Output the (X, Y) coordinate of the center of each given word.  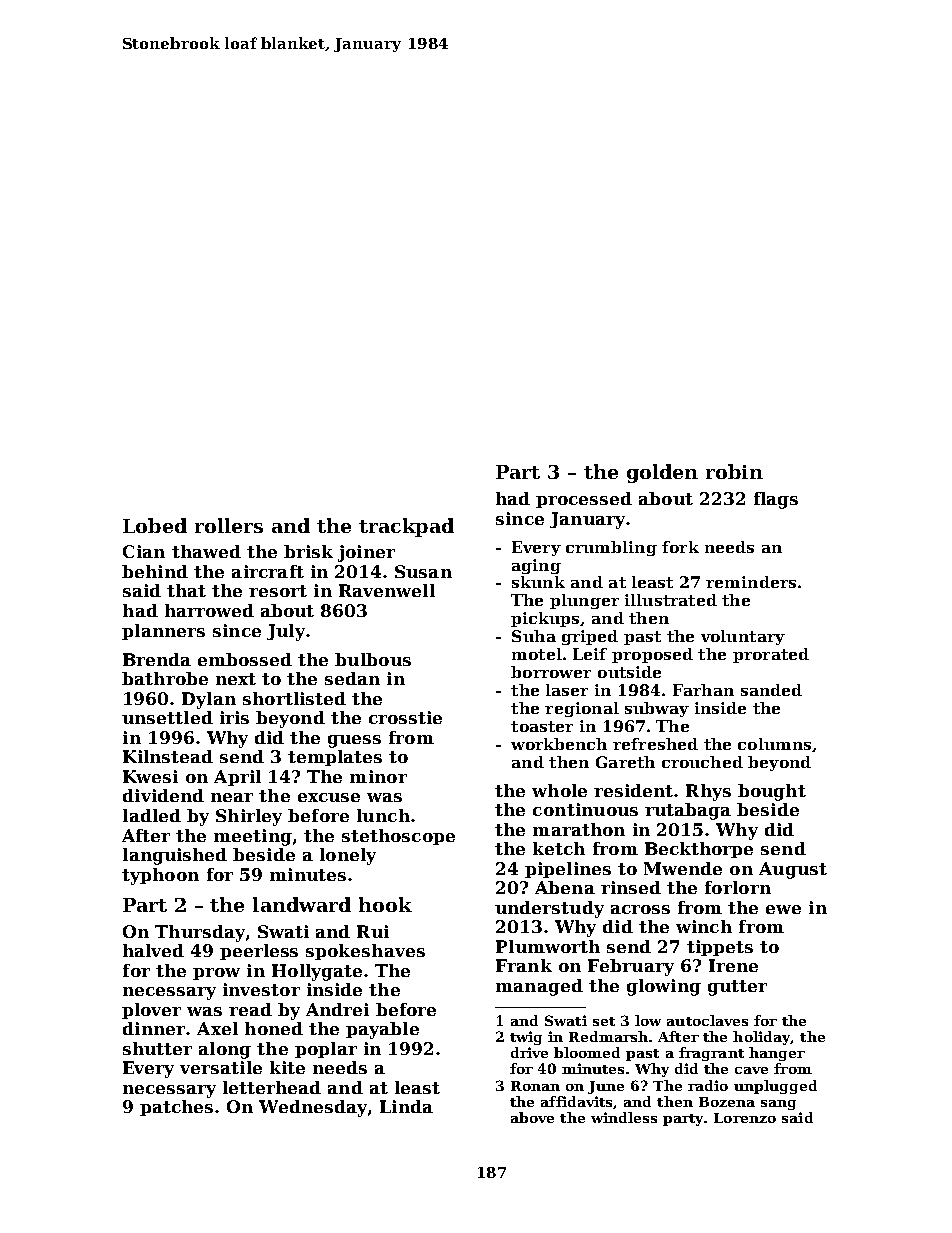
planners (163, 632)
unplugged (775, 1087)
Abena (565, 887)
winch (704, 926)
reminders (751, 582)
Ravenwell (387, 590)
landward (302, 904)
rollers (229, 525)
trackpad (406, 527)
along (225, 1050)
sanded (771, 690)
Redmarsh (608, 1036)
